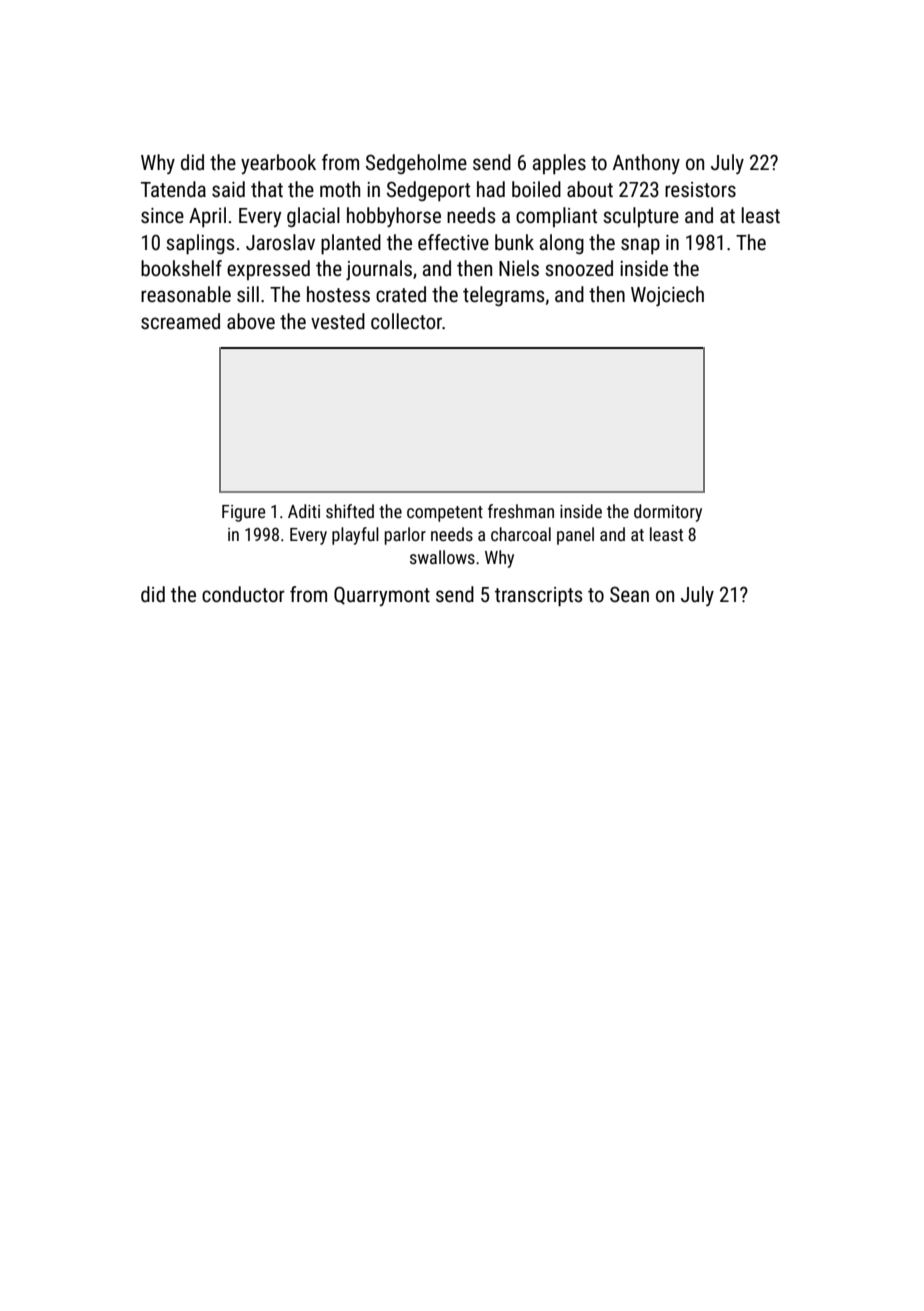  I want to click on Figure, so click(243, 513).
